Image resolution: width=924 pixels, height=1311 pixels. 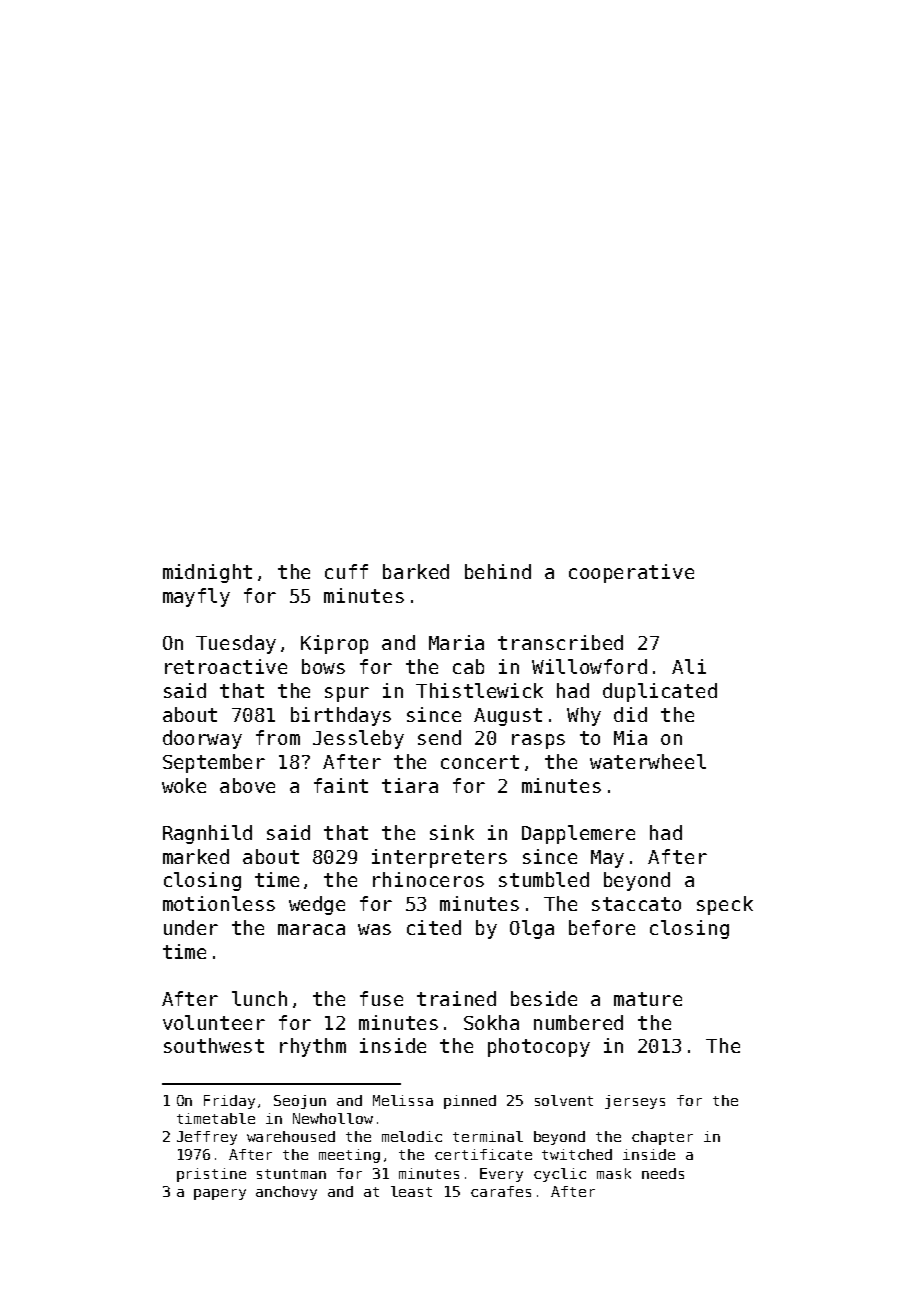 I want to click on Thistlewick, so click(x=479, y=690).
